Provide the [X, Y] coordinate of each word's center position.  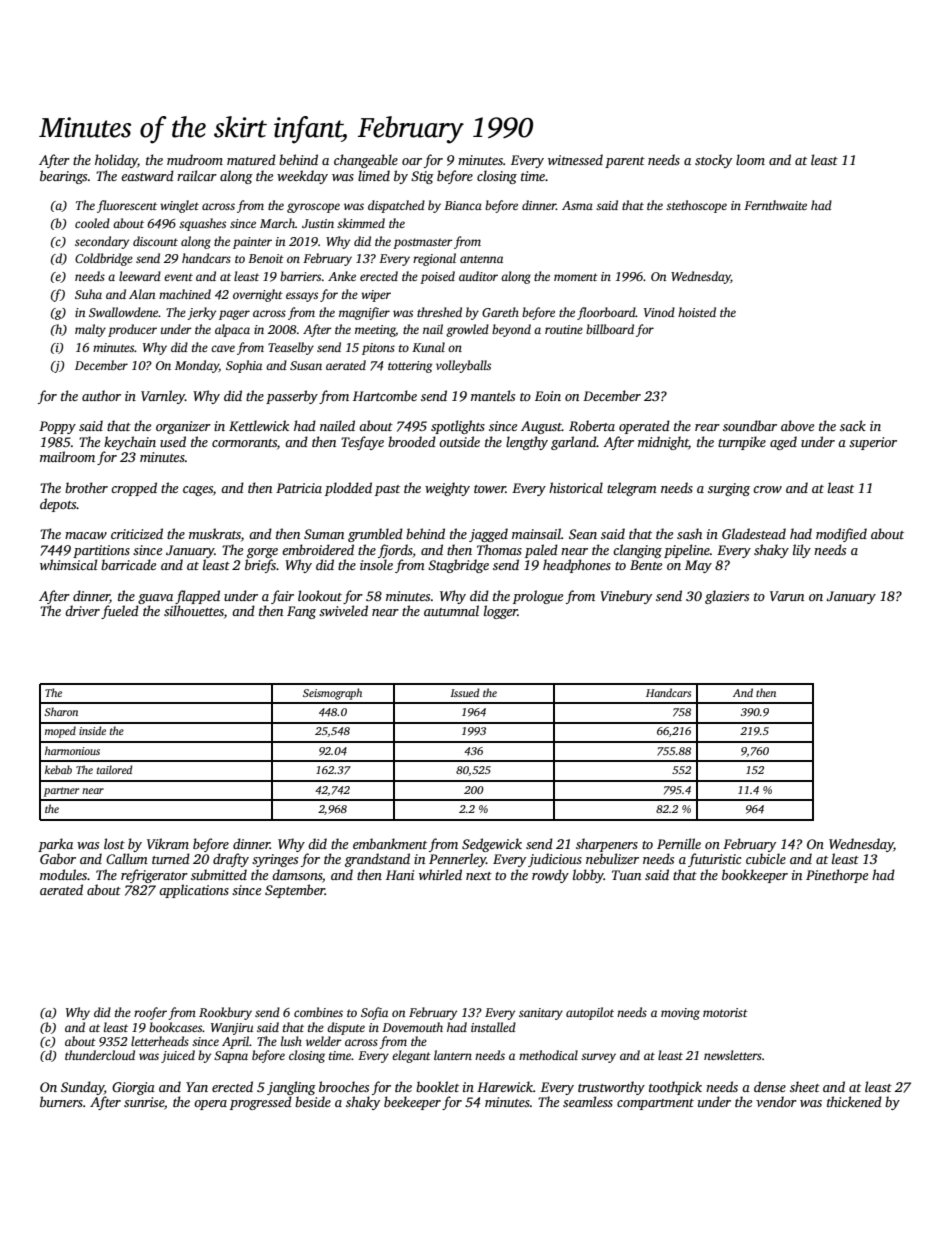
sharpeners [607, 845]
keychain [130, 443]
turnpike [742, 443]
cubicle [766, 858]
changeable [366, 161]
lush [291, 1041]
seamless [588, 1101]
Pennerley [457, 860]
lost [114, 843]
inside [92, 730]
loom [750, 159]
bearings [63, 177]
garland [574, 443]
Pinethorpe [837, 876]
